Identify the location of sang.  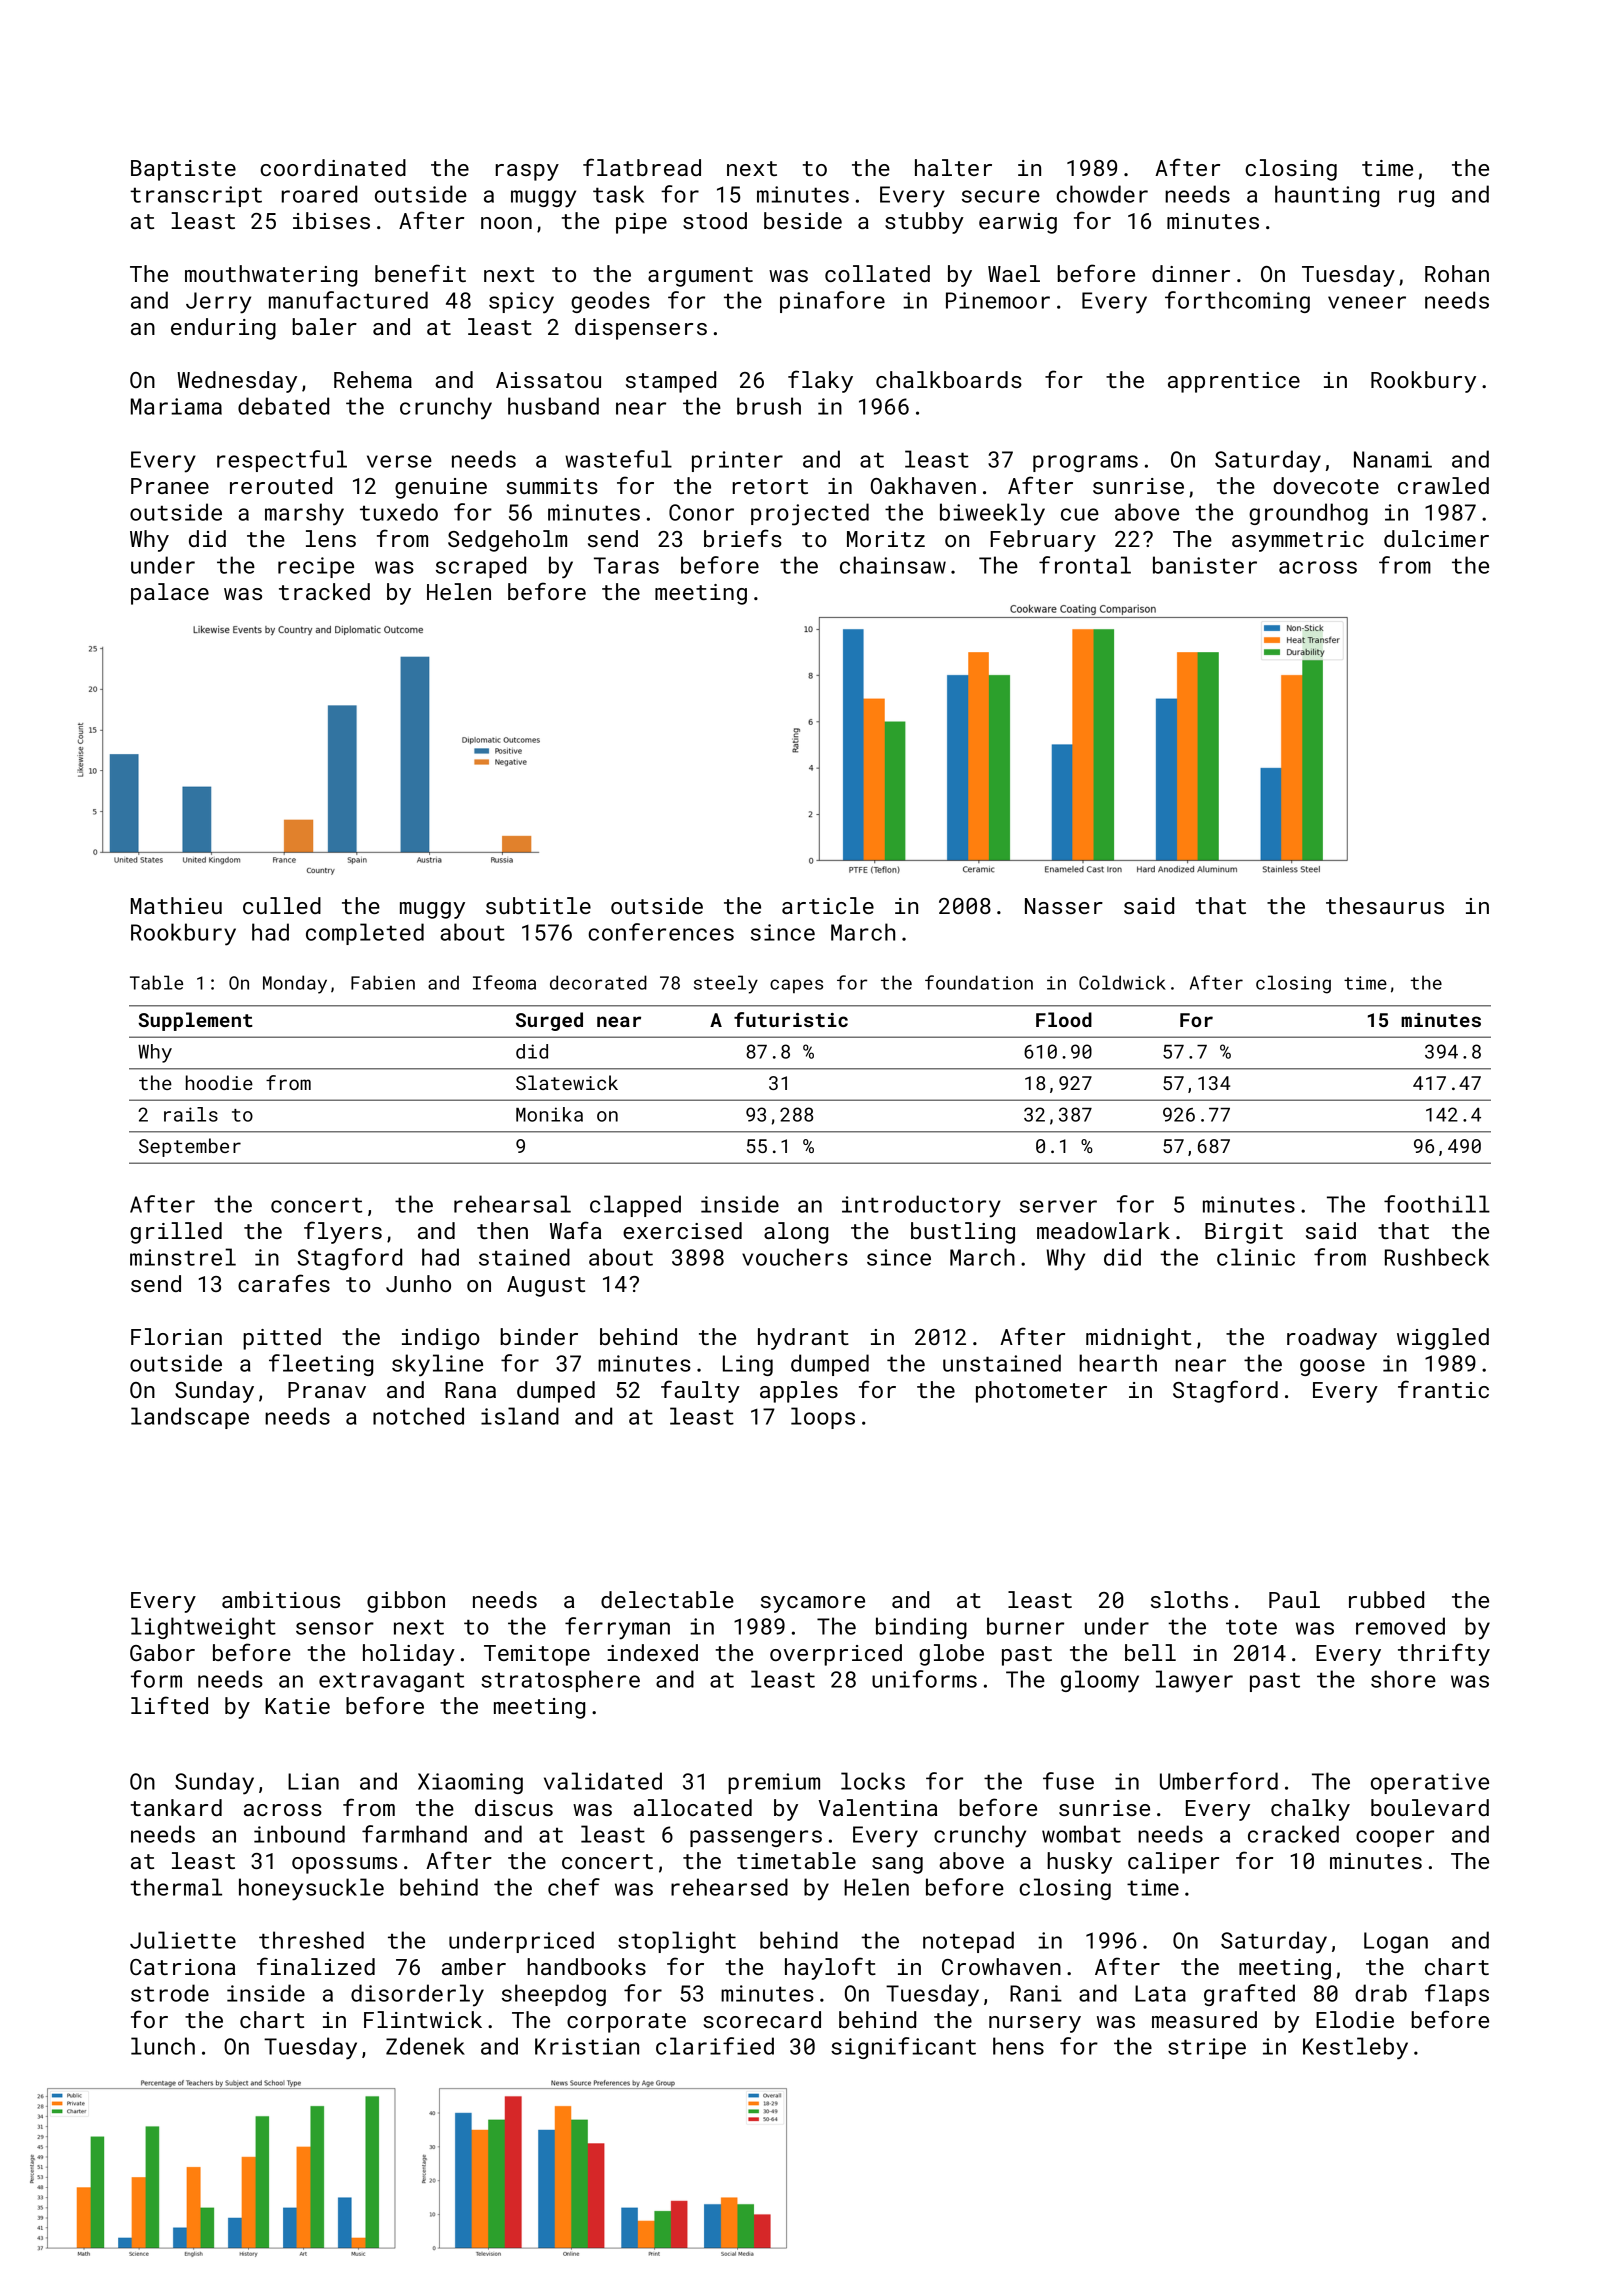
(897, 1865).
